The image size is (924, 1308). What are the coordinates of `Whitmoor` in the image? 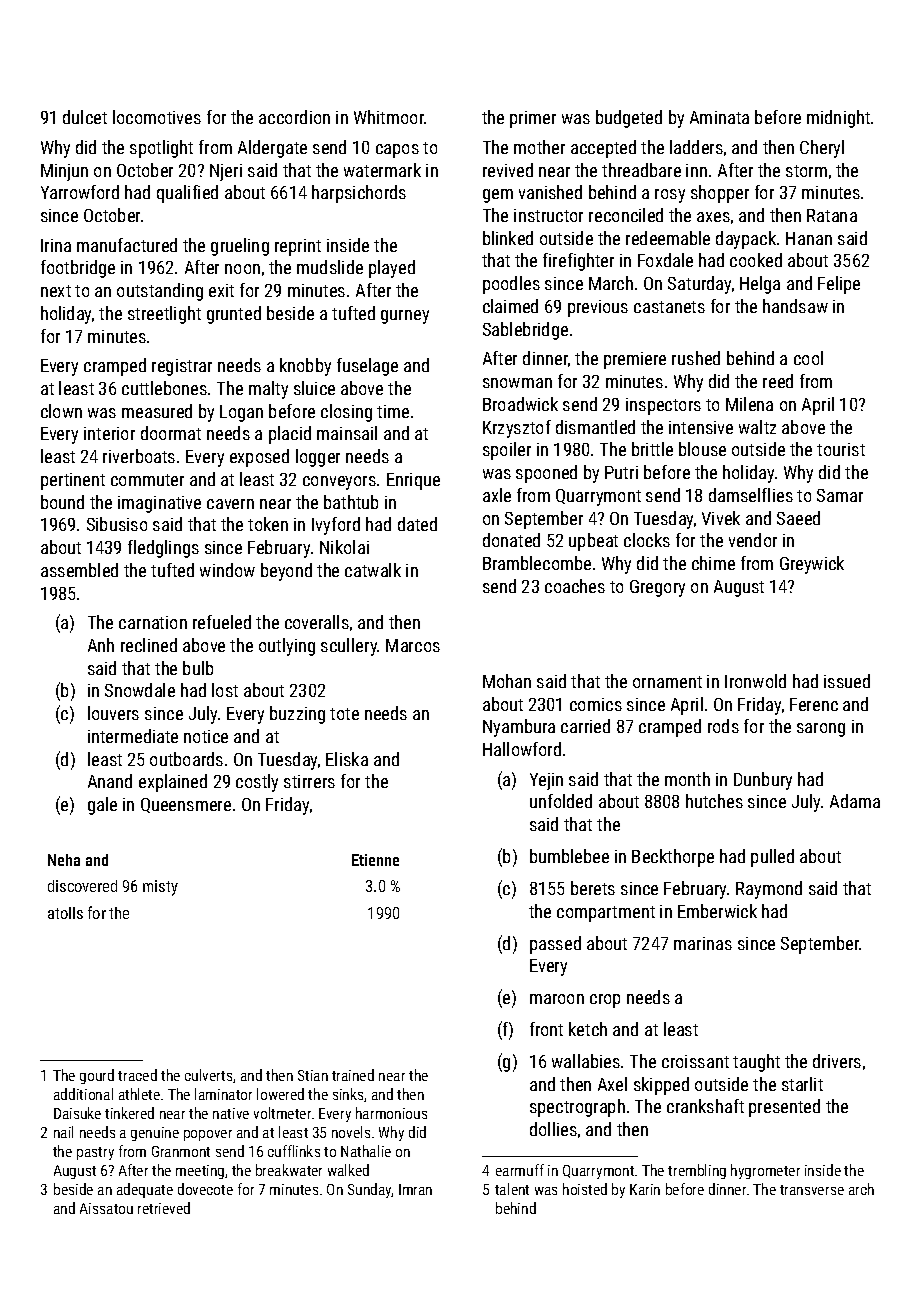 It's located at (389, 117).
